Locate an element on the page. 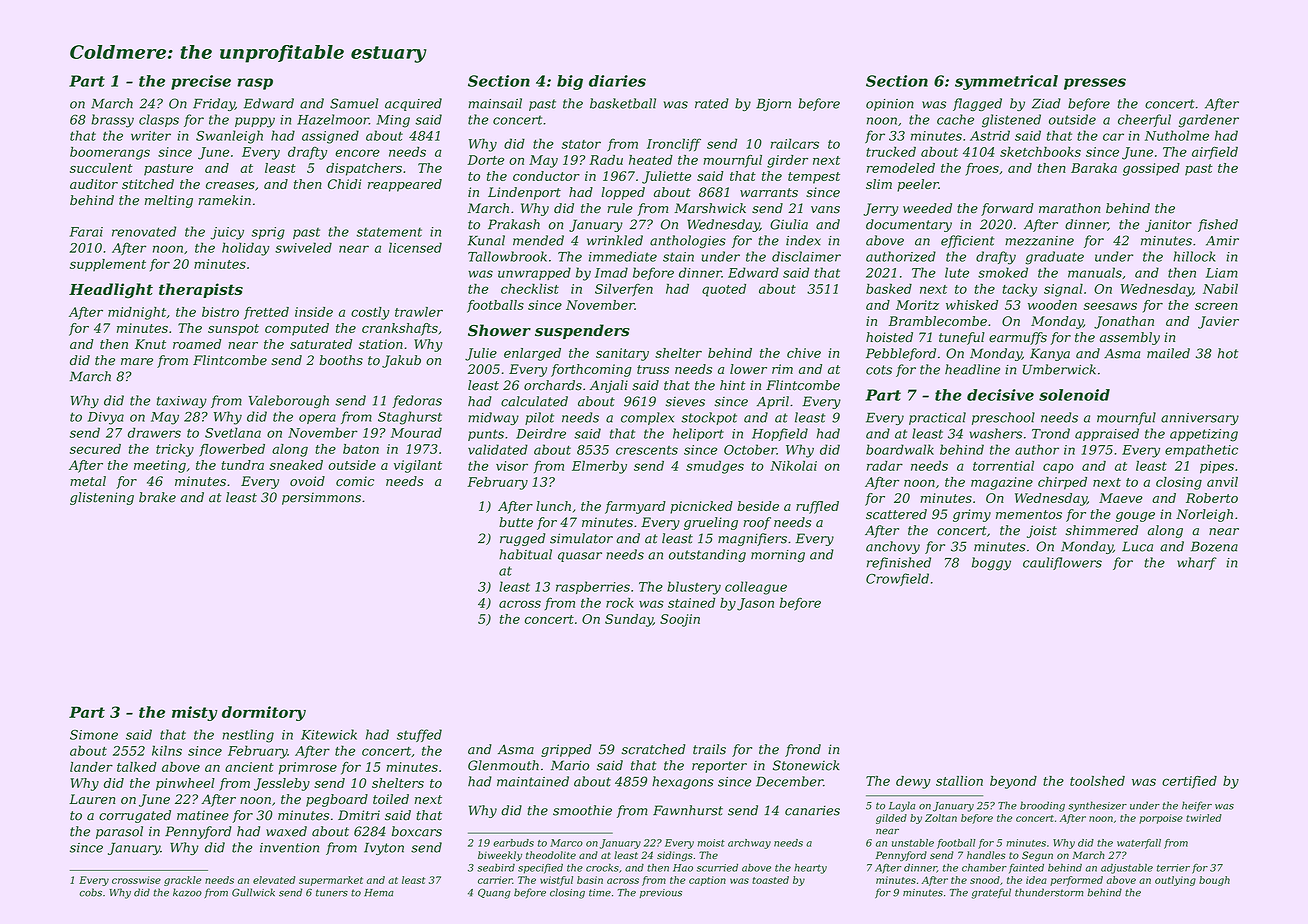 This page has height=924, width=1308. Hema is located at coordinates (379, 893).
